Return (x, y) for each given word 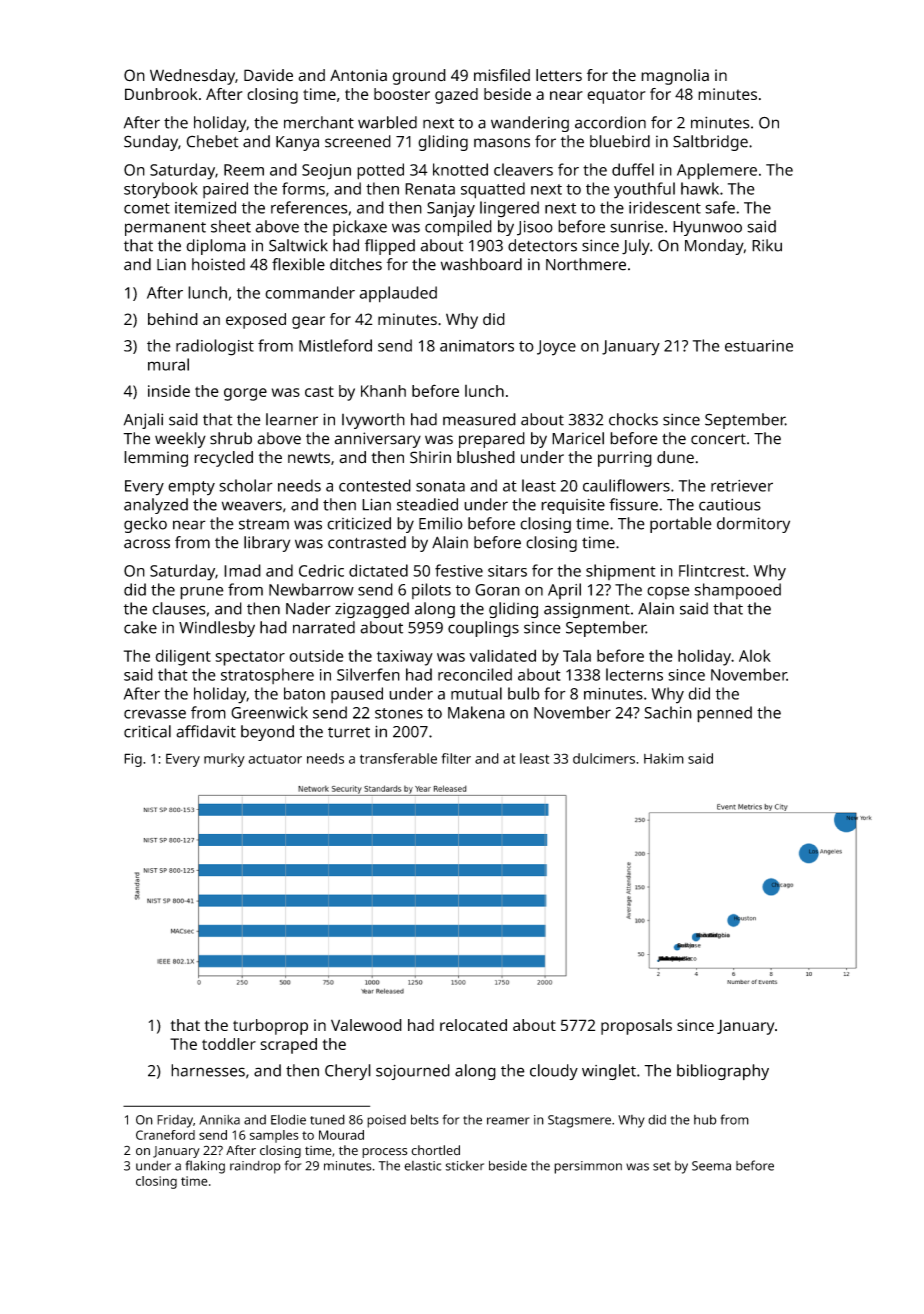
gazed (456, 96)
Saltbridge (710, 143)
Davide (268, 75)
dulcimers (604, 758)
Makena (476, 712)
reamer (508, 1121)
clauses (179, 608)
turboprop (270, 1027)
